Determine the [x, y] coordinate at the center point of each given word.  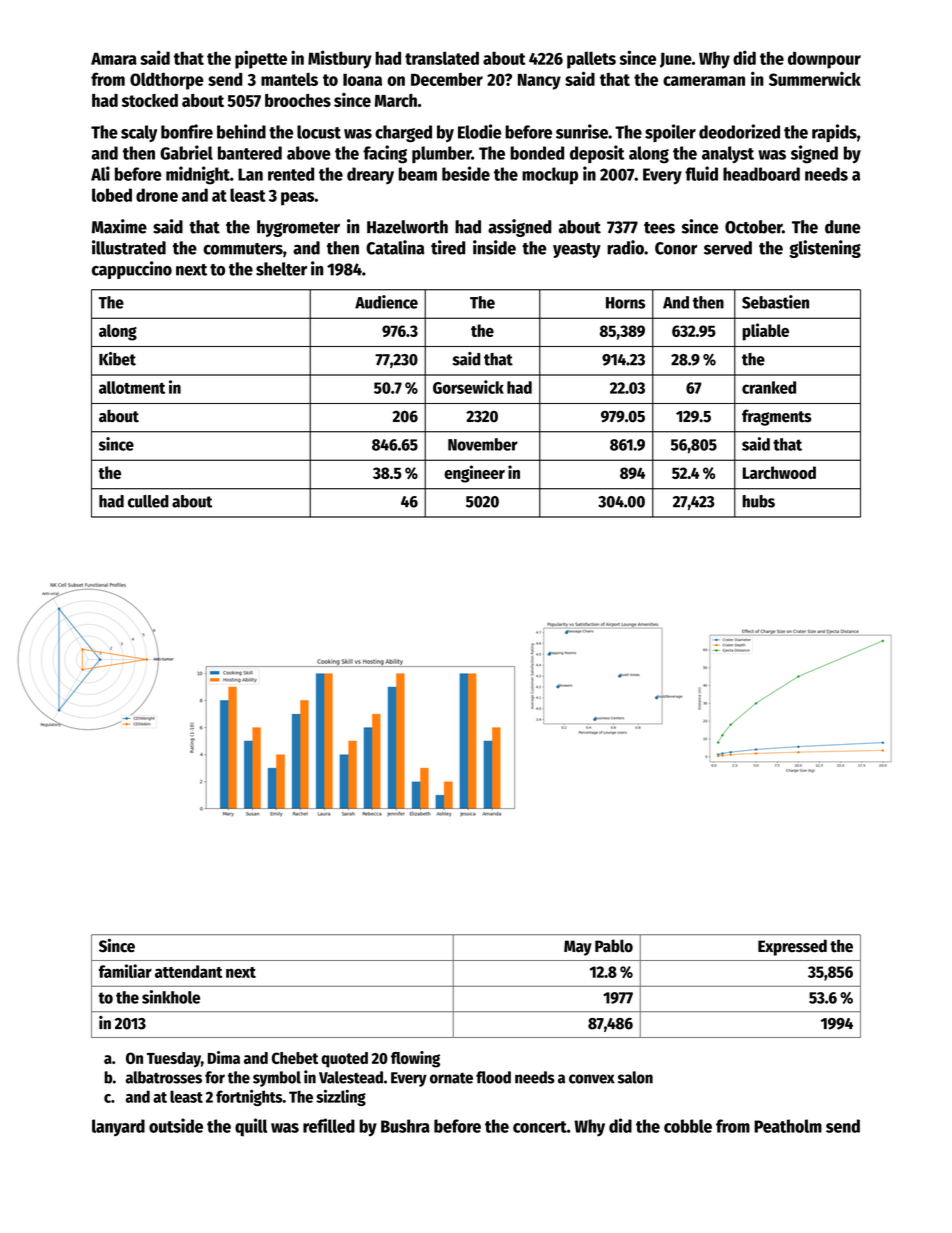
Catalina [395, 247]
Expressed [792, 947]
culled [148, 501]
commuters [243, 249]
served [728, 248]
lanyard [118, 1127]
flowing [415, 1059]
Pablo [614, 946]
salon [635, 1077]
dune [843, 227]
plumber [442, 154]
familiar [125, 971]
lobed [112, 195]
